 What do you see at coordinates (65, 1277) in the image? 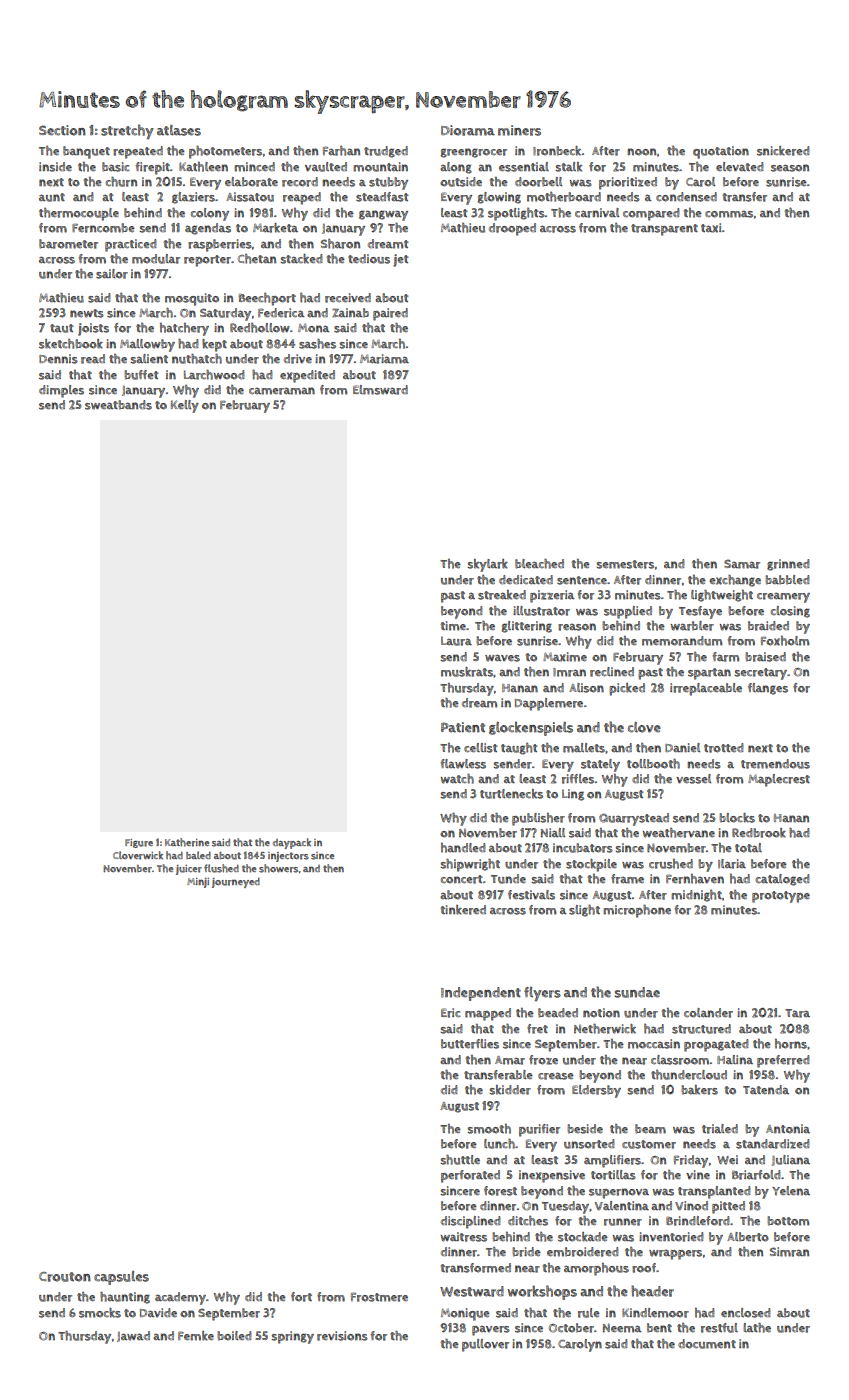
I see `Crouton` at bounding box center [65, 1277].
